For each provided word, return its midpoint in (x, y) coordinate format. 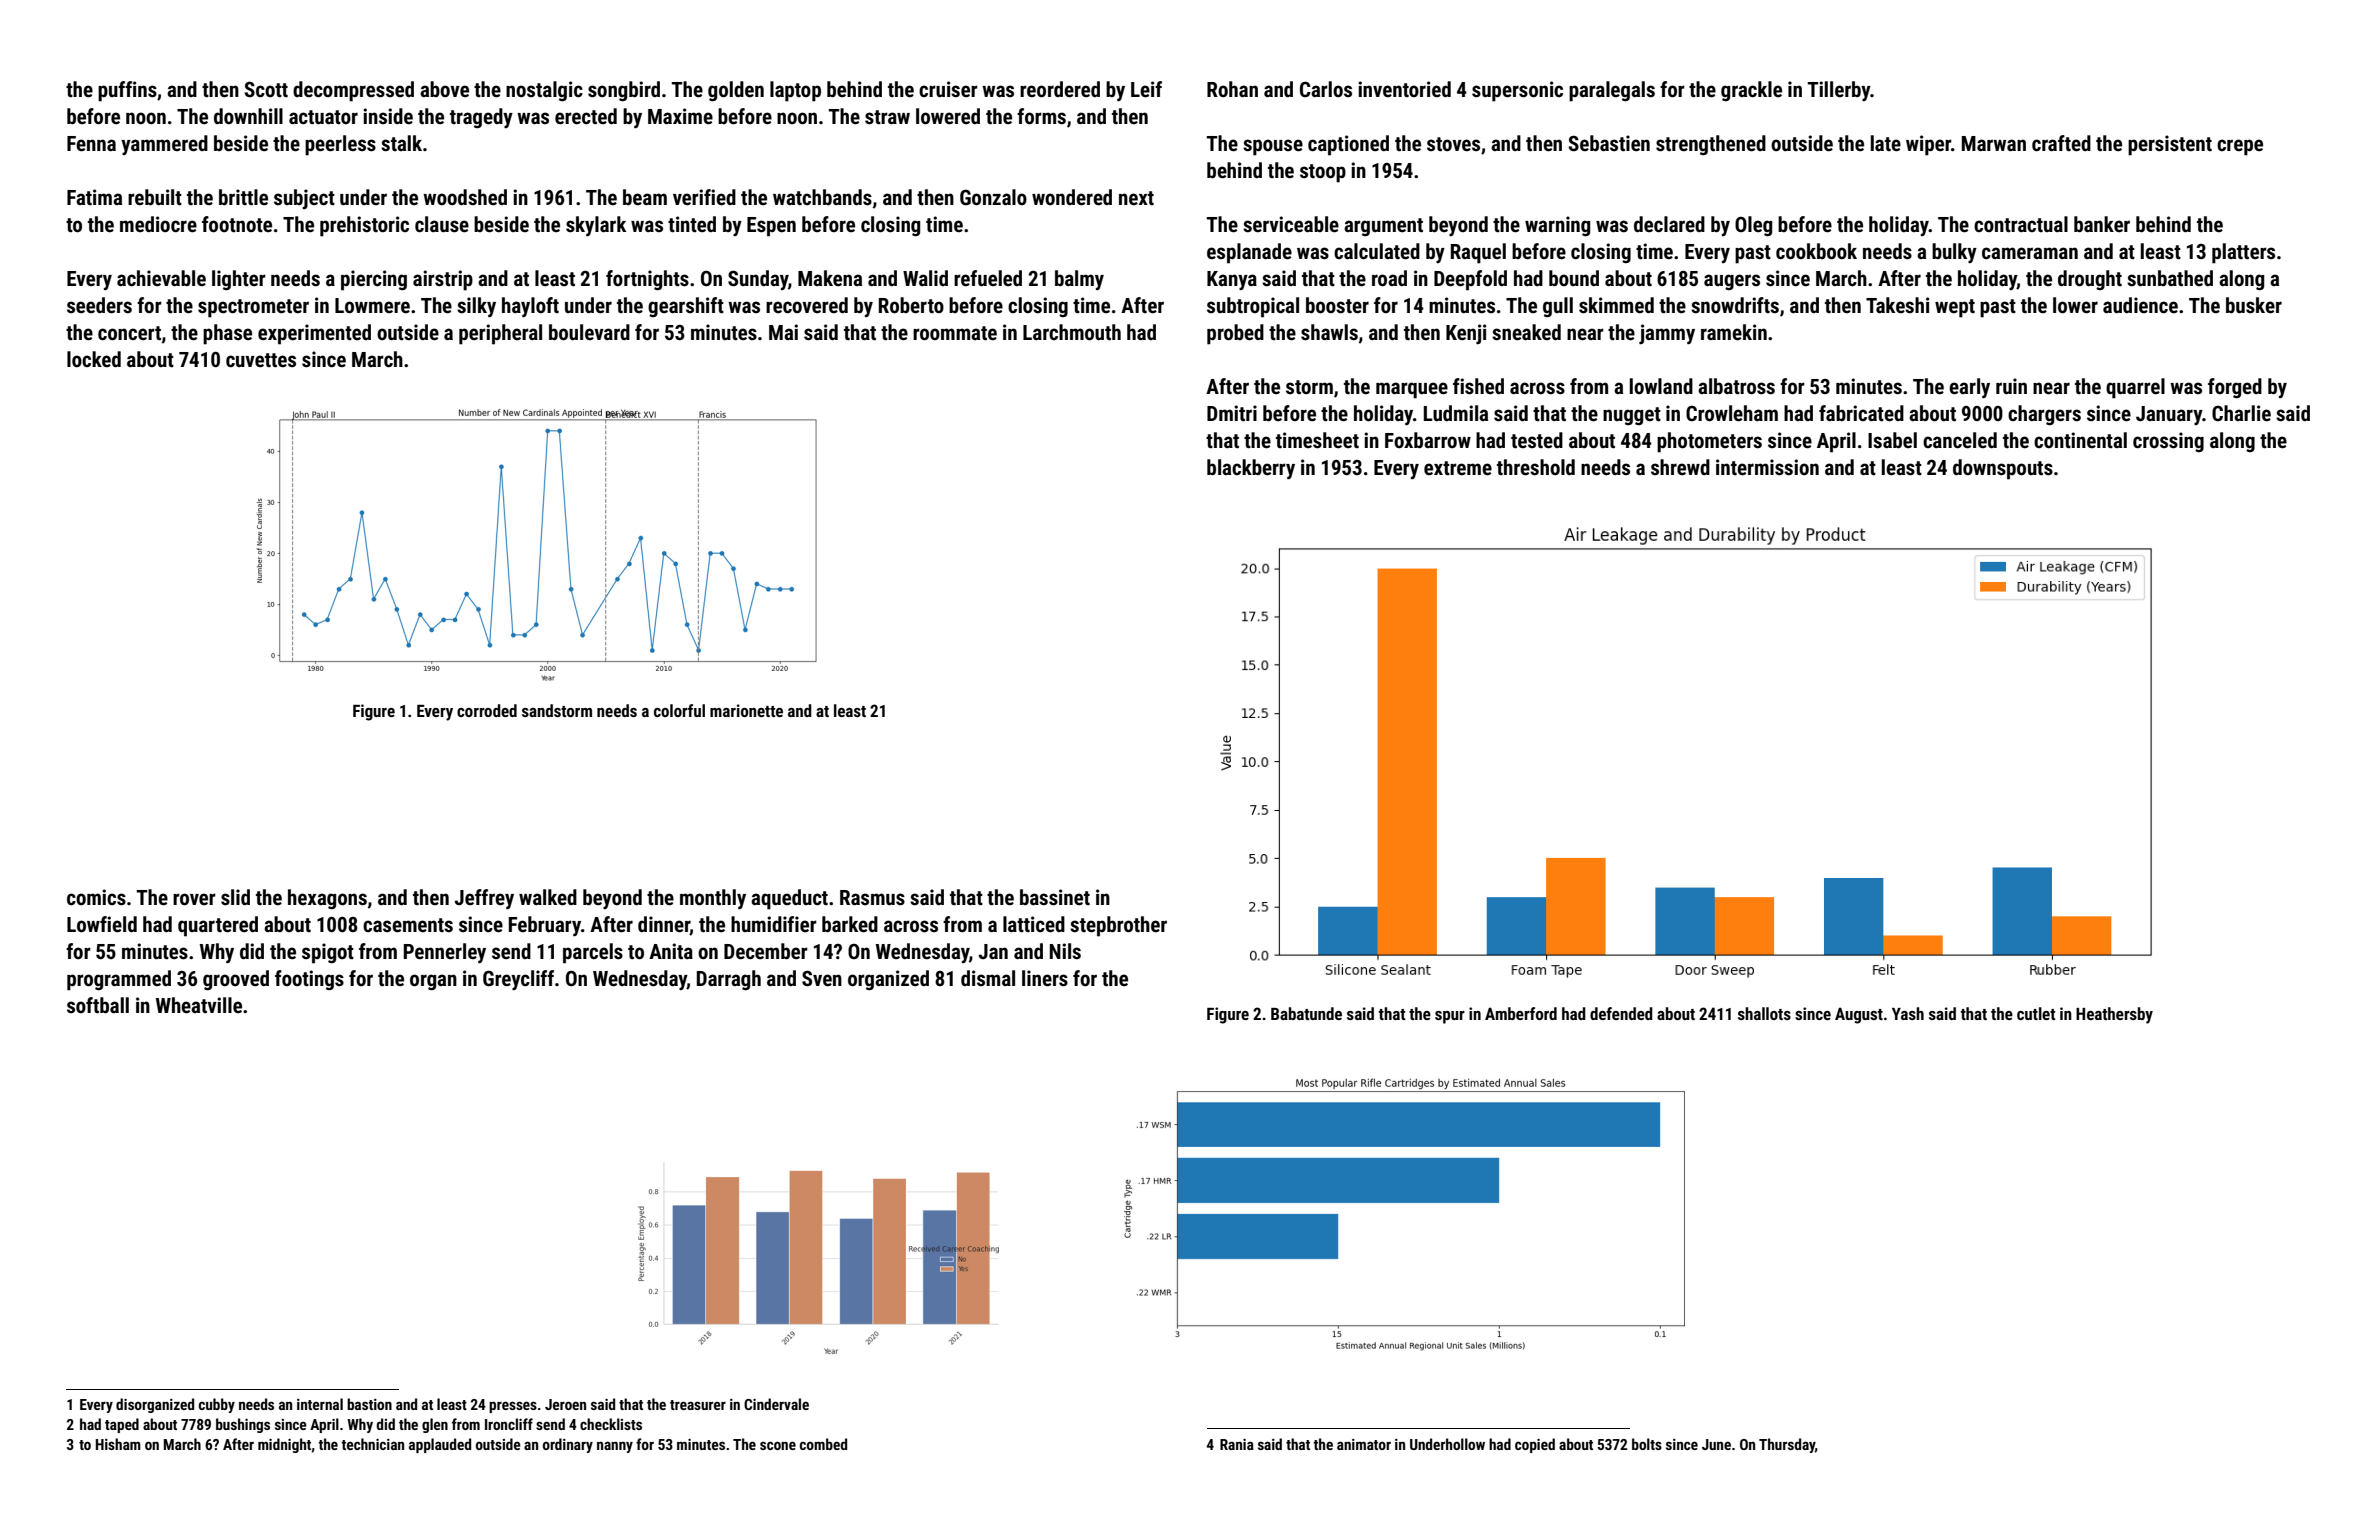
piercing (374, 280)
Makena (830, 278)
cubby (217, 1405)
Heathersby (2114, 1015)
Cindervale (776, 1404)
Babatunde (1306, 1013)
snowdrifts (1735, 305)
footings (309, 980)
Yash (1908, 1013)
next (1136, 198)
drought (2090, 280)
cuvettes (261, 360)
